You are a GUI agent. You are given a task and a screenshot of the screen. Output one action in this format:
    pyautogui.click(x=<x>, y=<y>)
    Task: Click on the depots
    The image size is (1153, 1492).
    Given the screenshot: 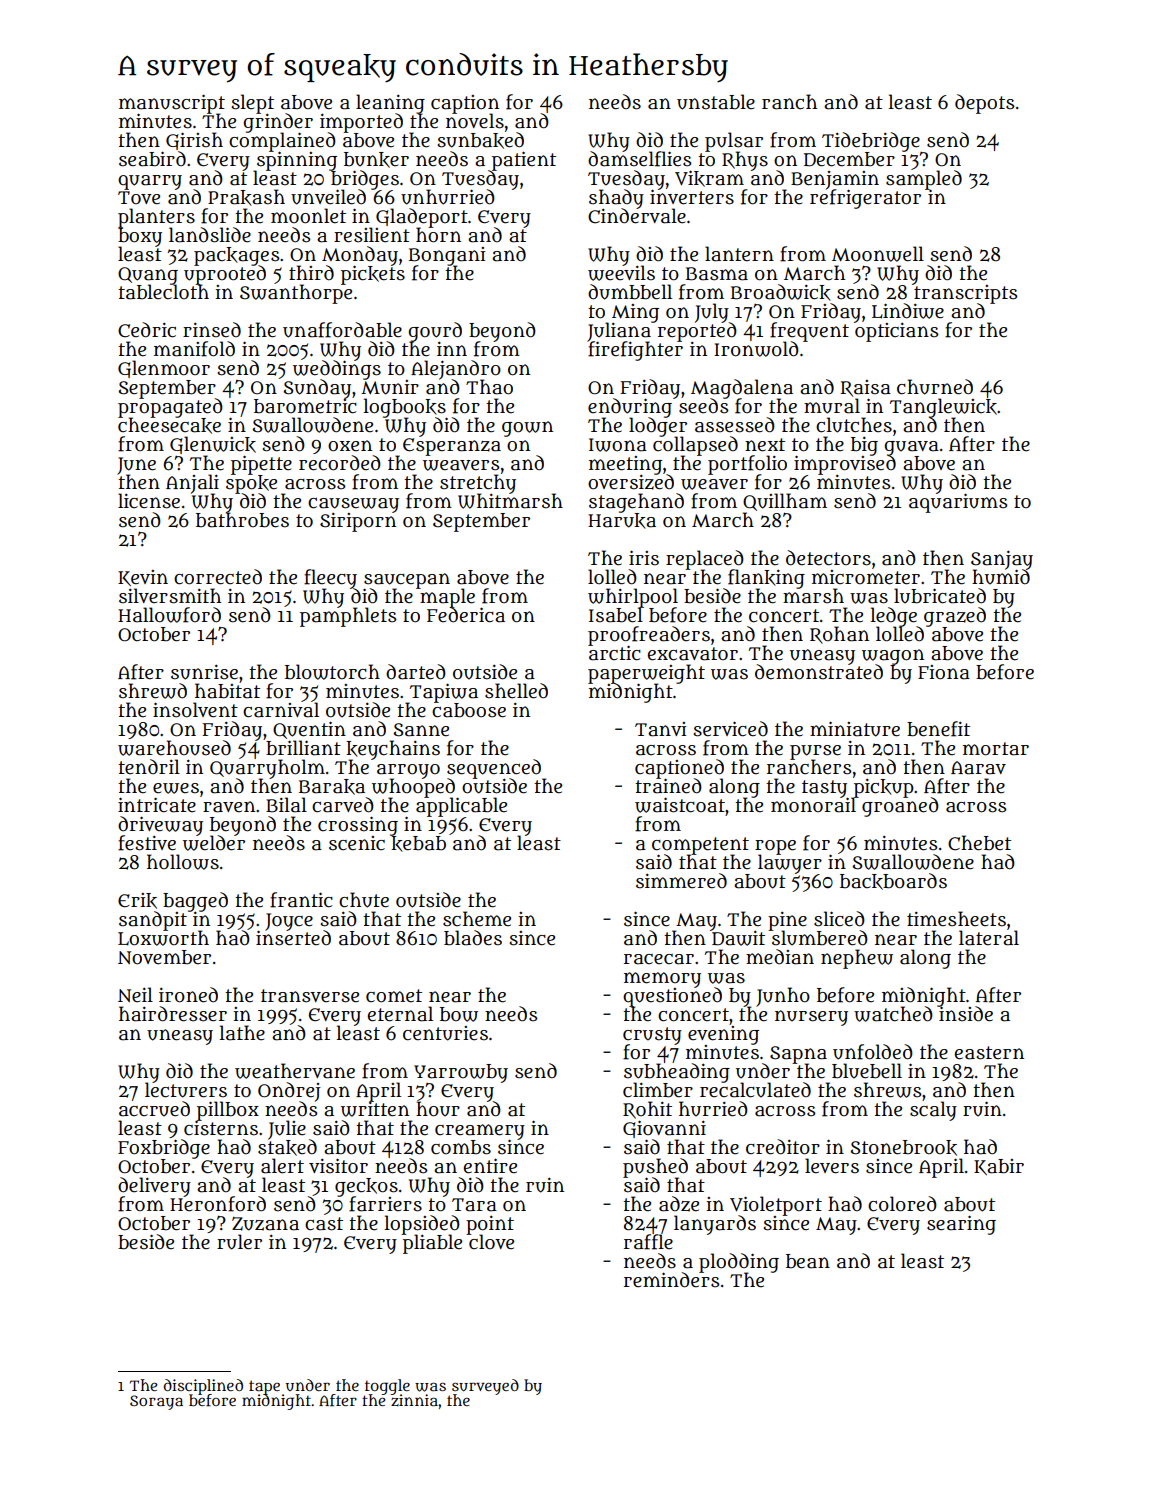 What is the action you would take?
    pyautogui.click(x=984, y=104)
